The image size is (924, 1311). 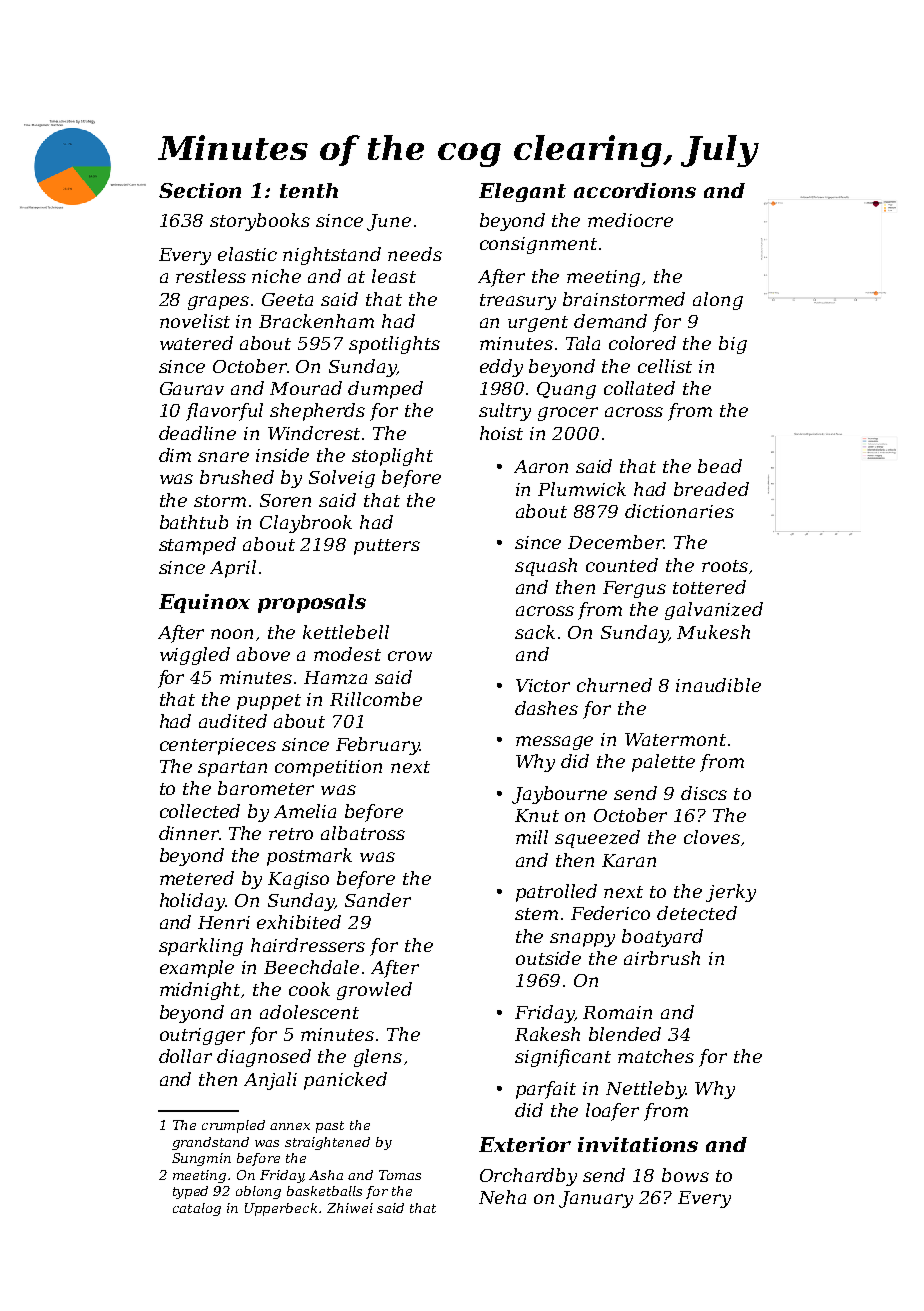 What do you see at coordinates (522, 192) in the image?
I see `Elegant` at bounding box center [522, 192].
